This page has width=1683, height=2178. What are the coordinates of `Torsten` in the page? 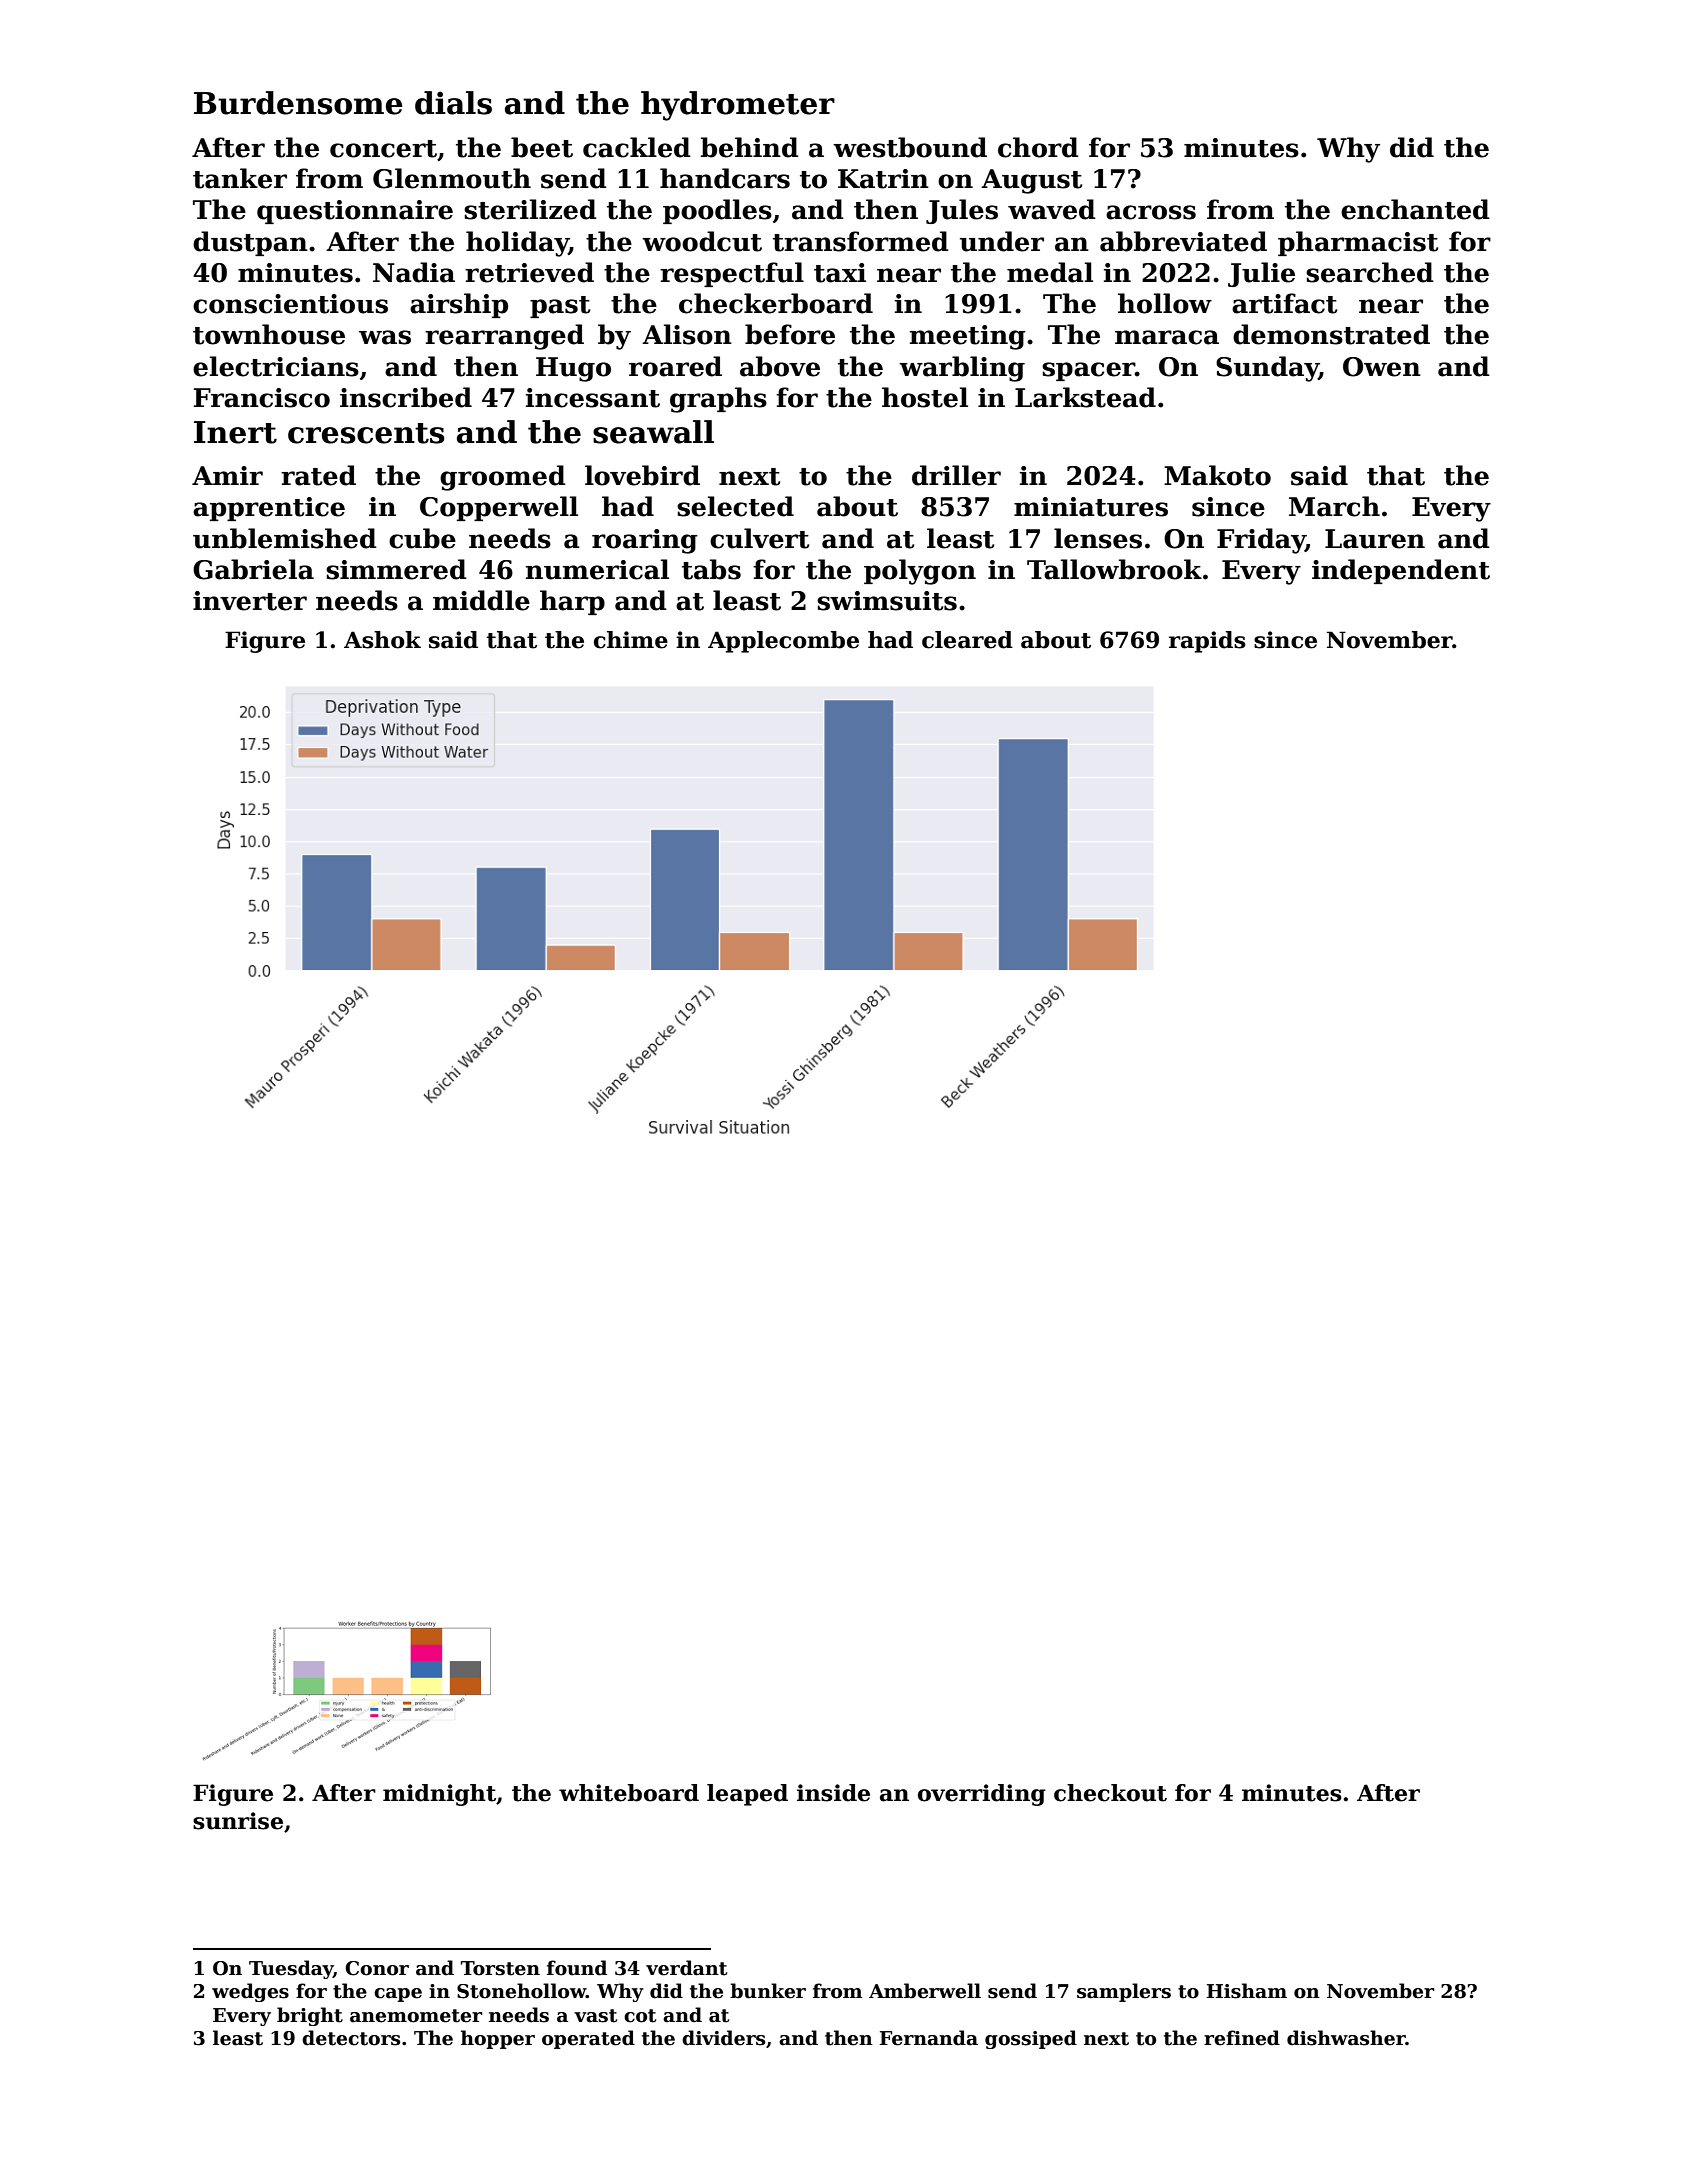 It's located at (500, 1968).
